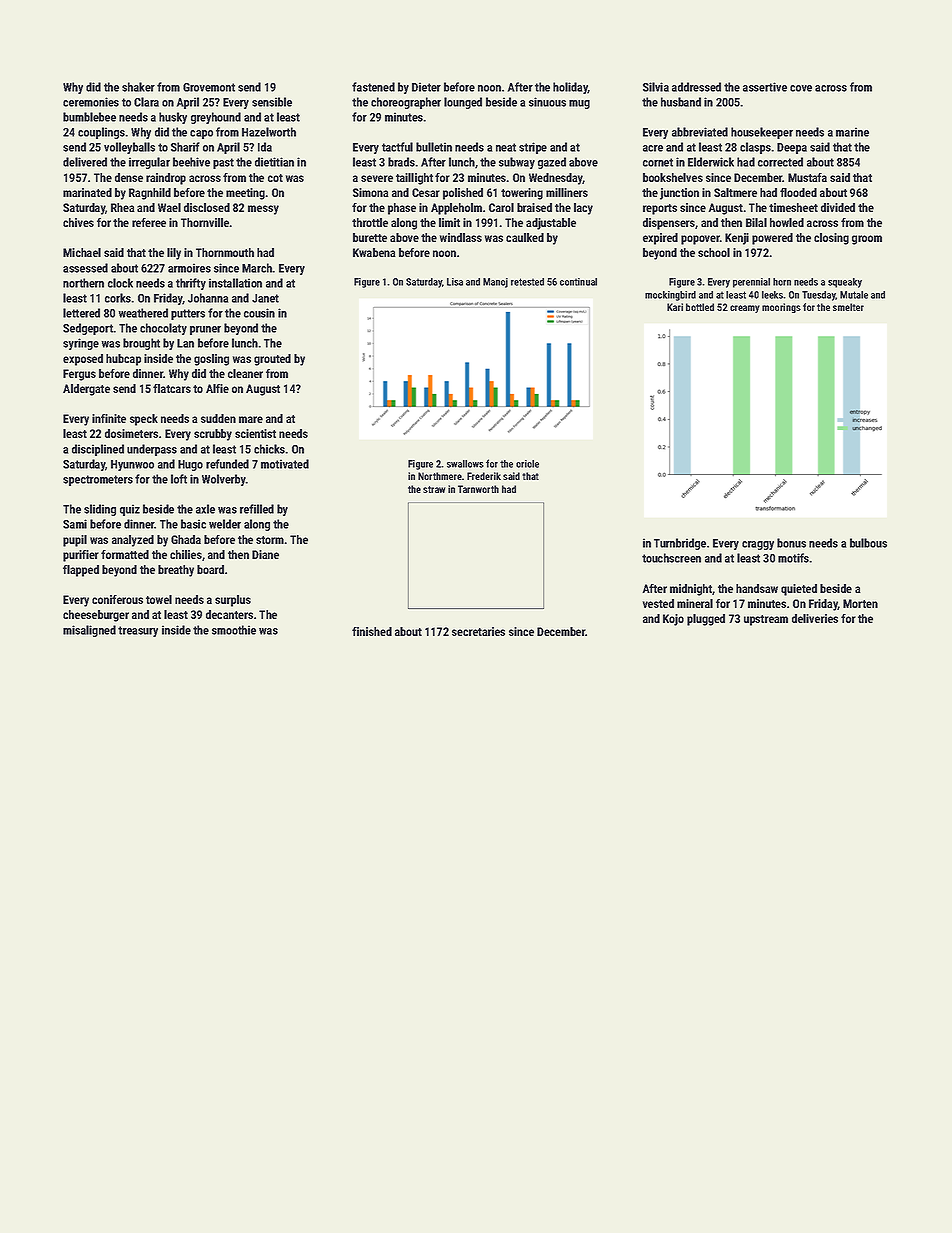 The image size is (952, 1233). Describe the element at coordinates (766, 620) in the document. I see `upstream` at that location.
